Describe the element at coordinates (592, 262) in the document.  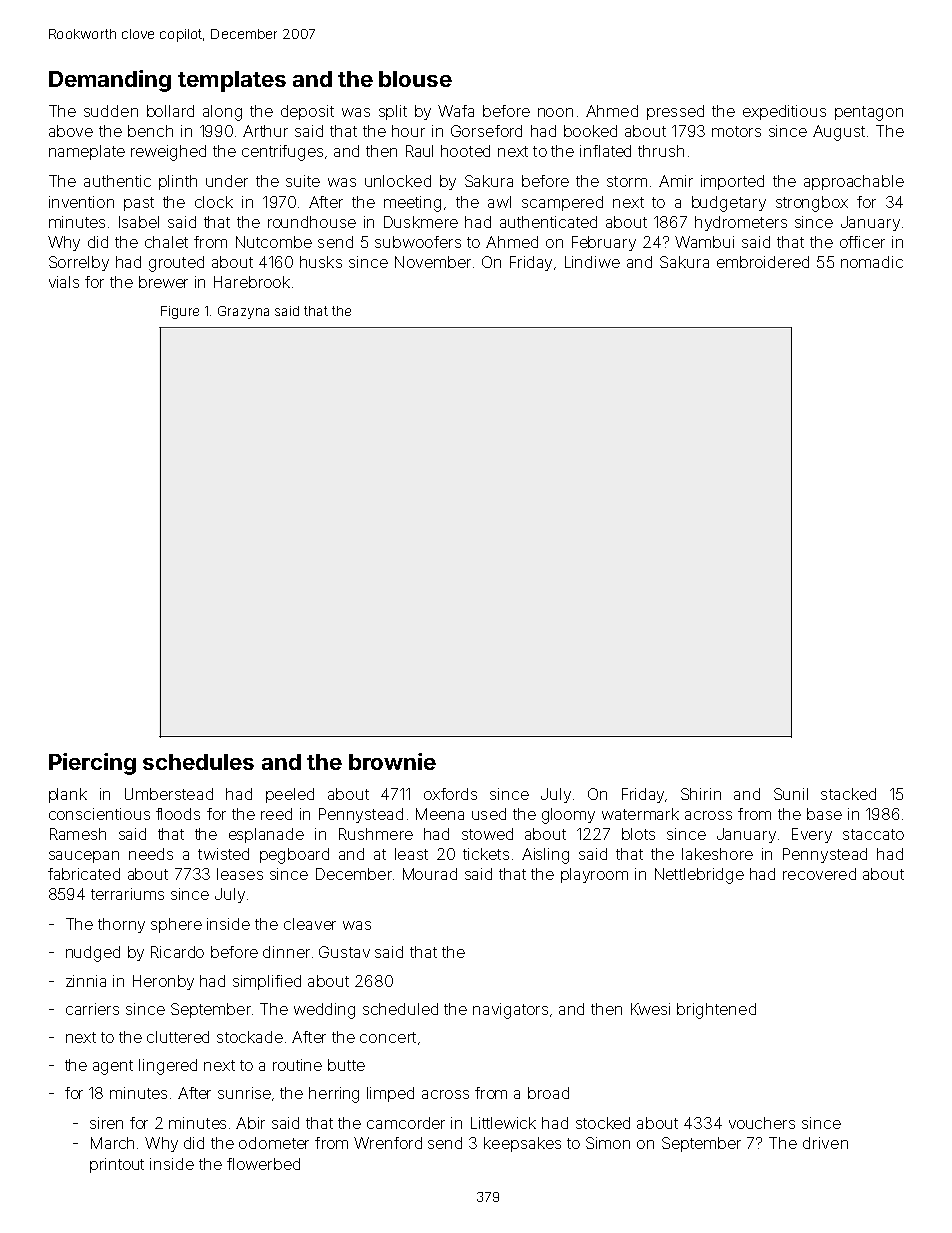
I see `Lindiwe` at that location.
